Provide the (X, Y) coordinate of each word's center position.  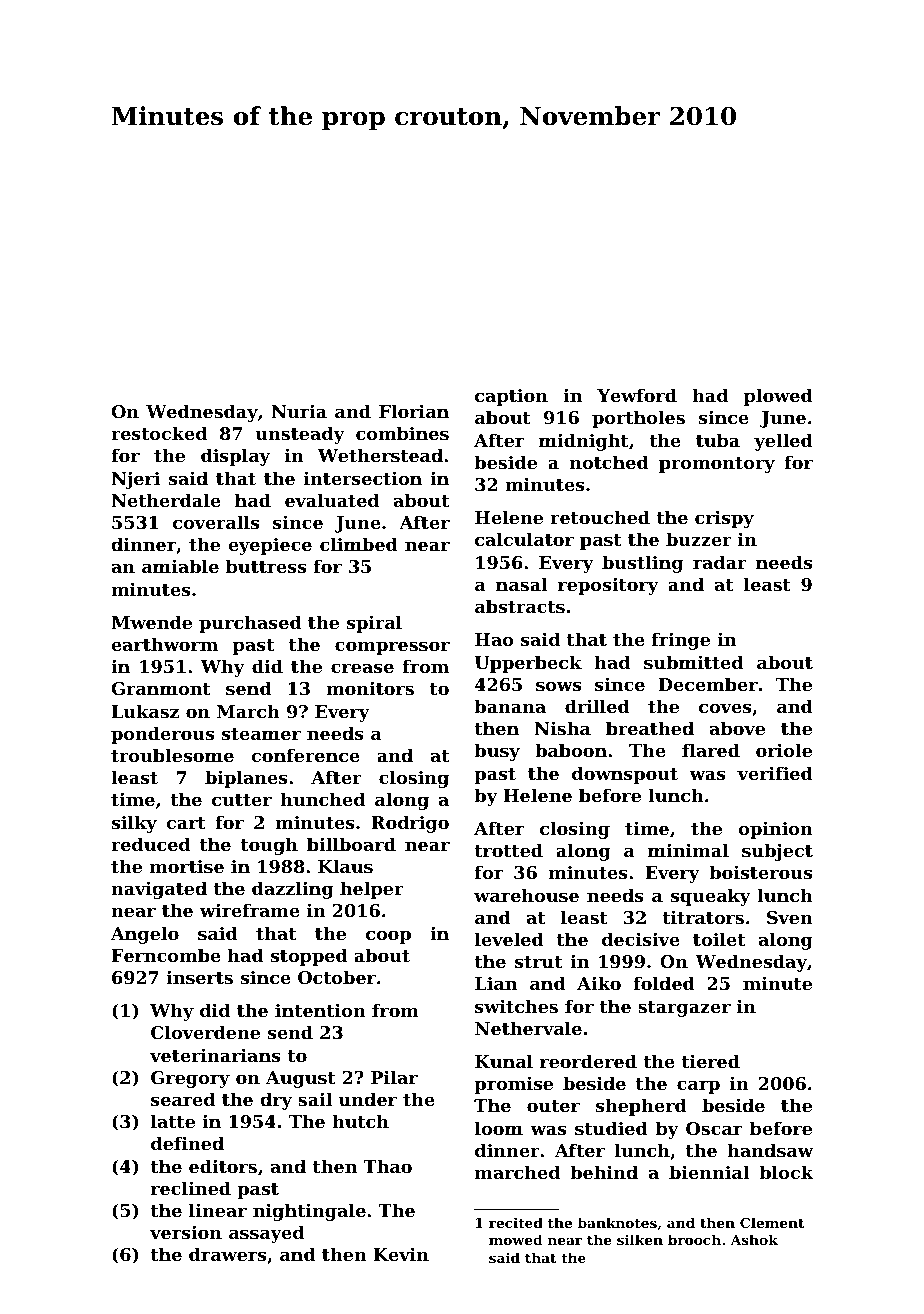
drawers (227, 1254)
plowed (778, 397)
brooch (694, 1239)
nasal (522, 584)
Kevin (401, 1254)
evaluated (332, 500)
